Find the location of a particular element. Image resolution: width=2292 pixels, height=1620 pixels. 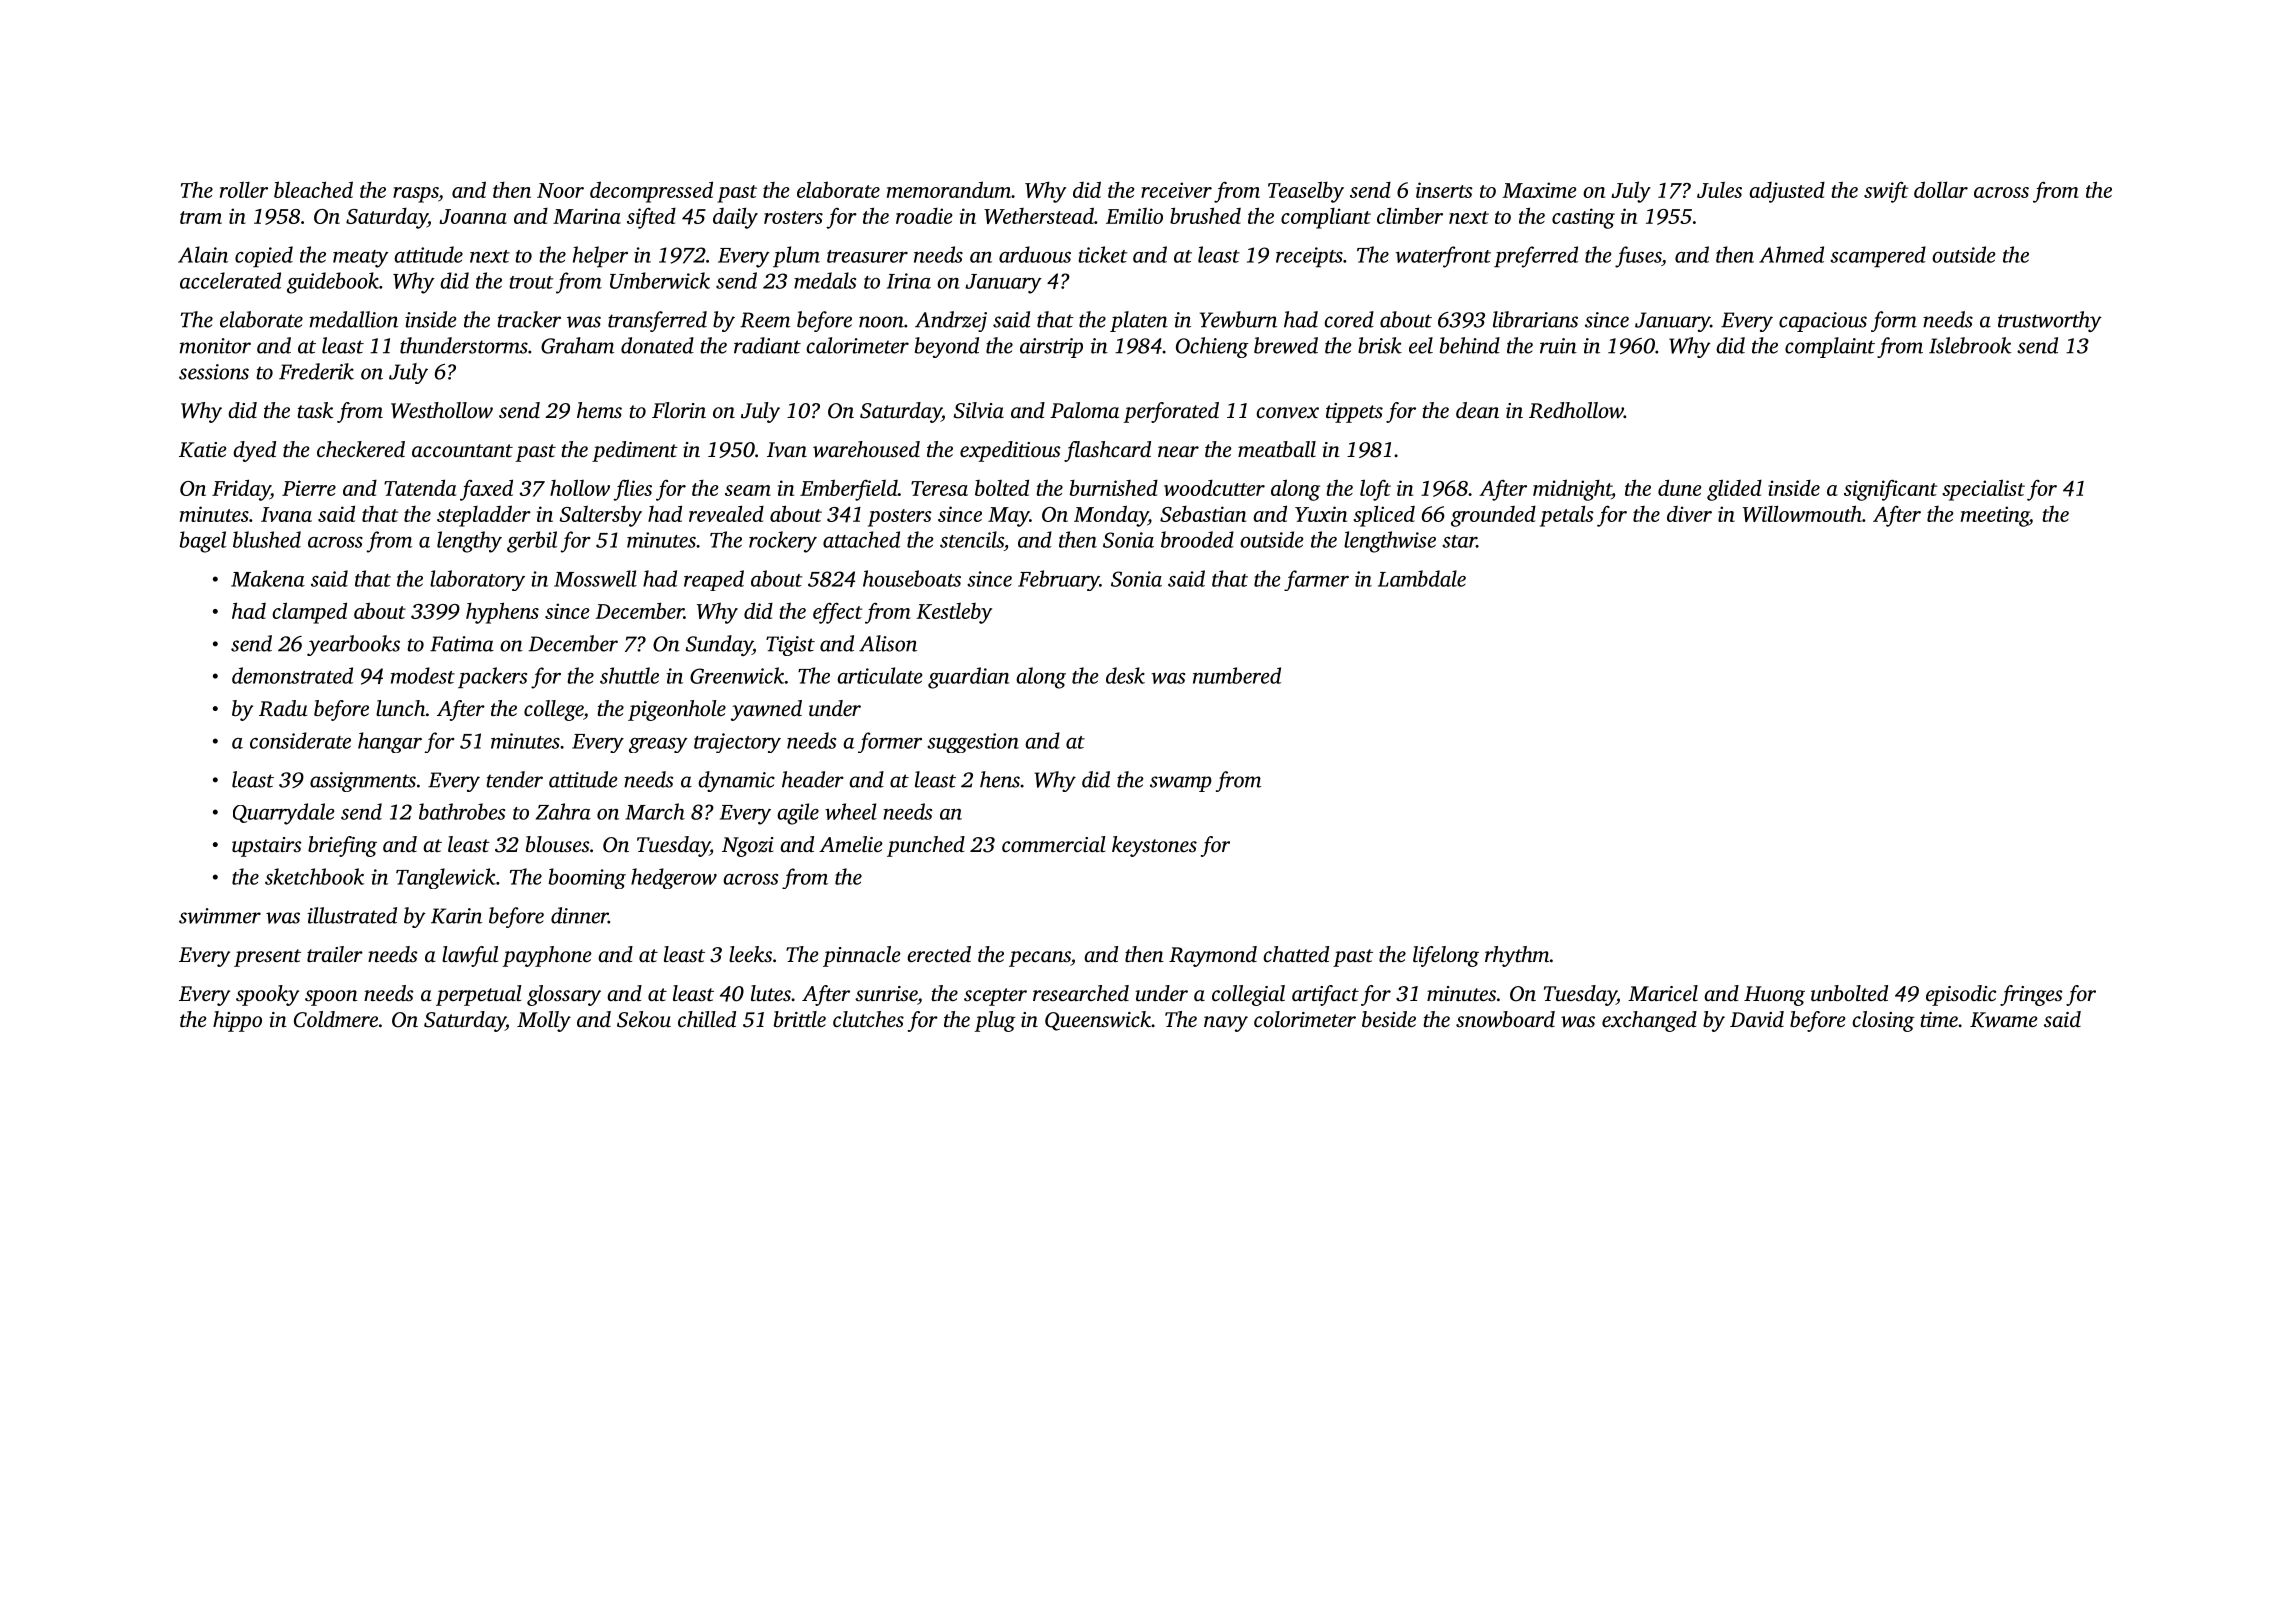

Molly is located at coordinates (544, 1021).
